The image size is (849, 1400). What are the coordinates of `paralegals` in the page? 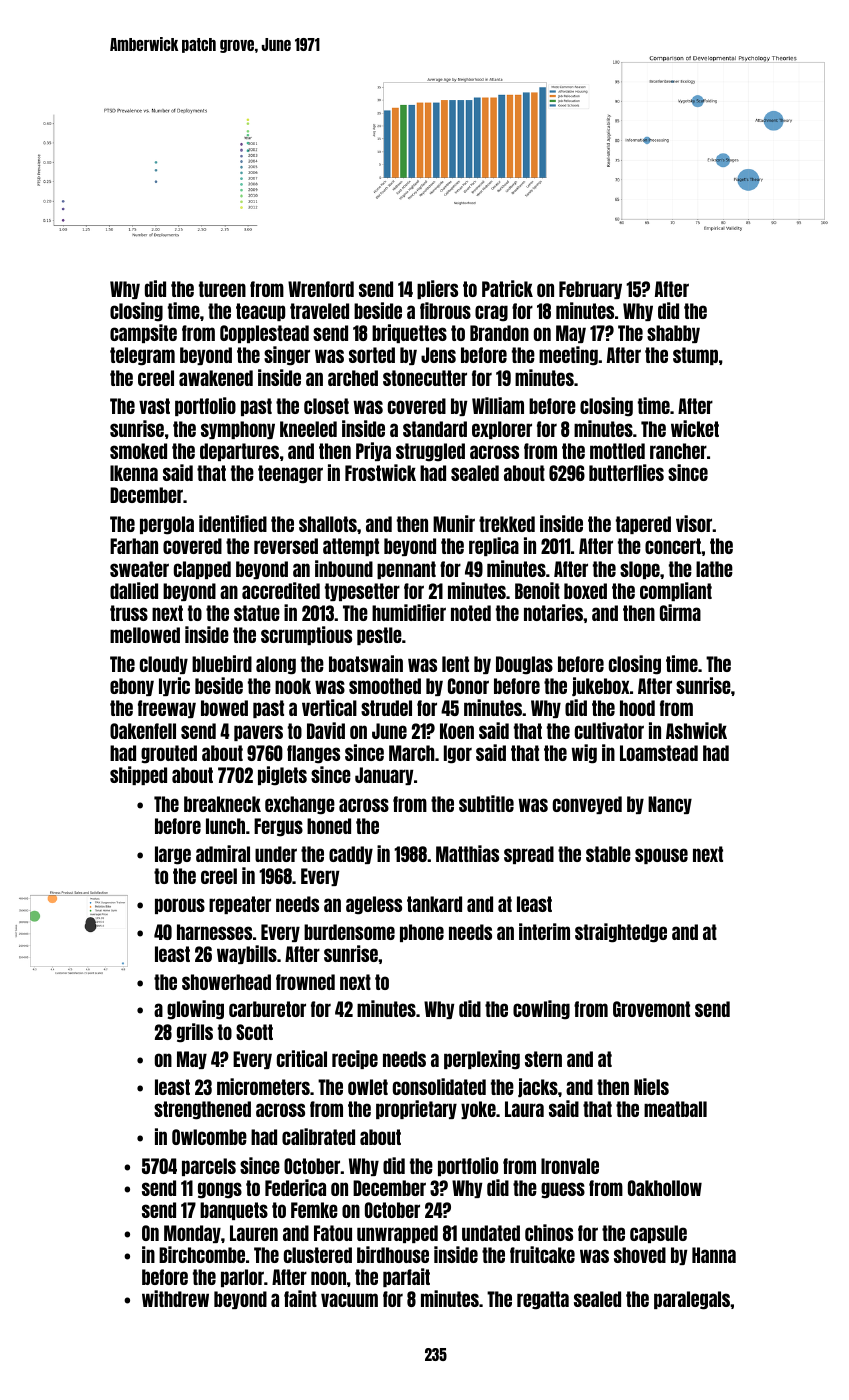 It's located at (692, 1300).
